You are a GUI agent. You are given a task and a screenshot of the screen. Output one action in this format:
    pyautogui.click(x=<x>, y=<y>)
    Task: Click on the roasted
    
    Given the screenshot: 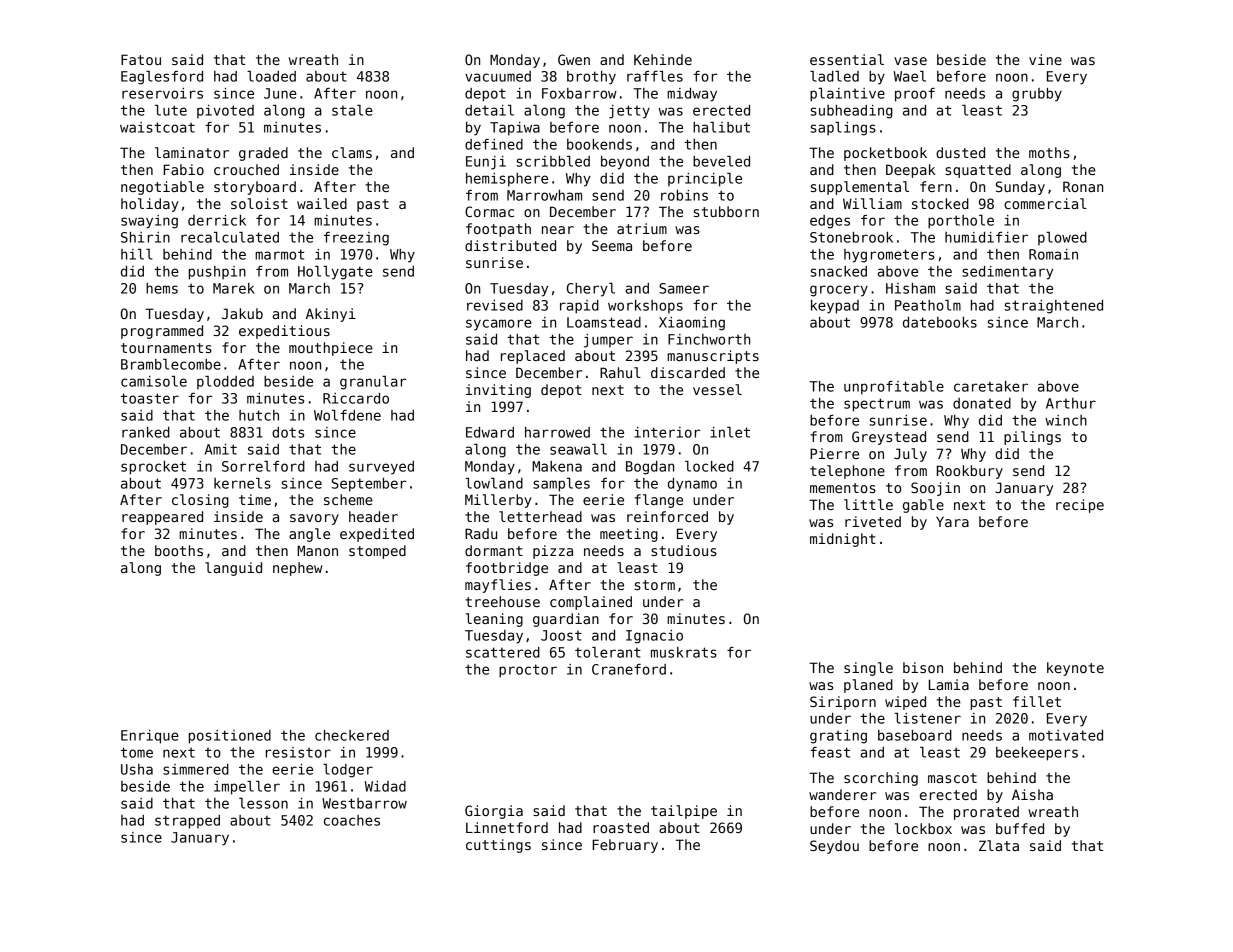 What is the action you would take?
    pyautogui.click(x=621, y=827)
